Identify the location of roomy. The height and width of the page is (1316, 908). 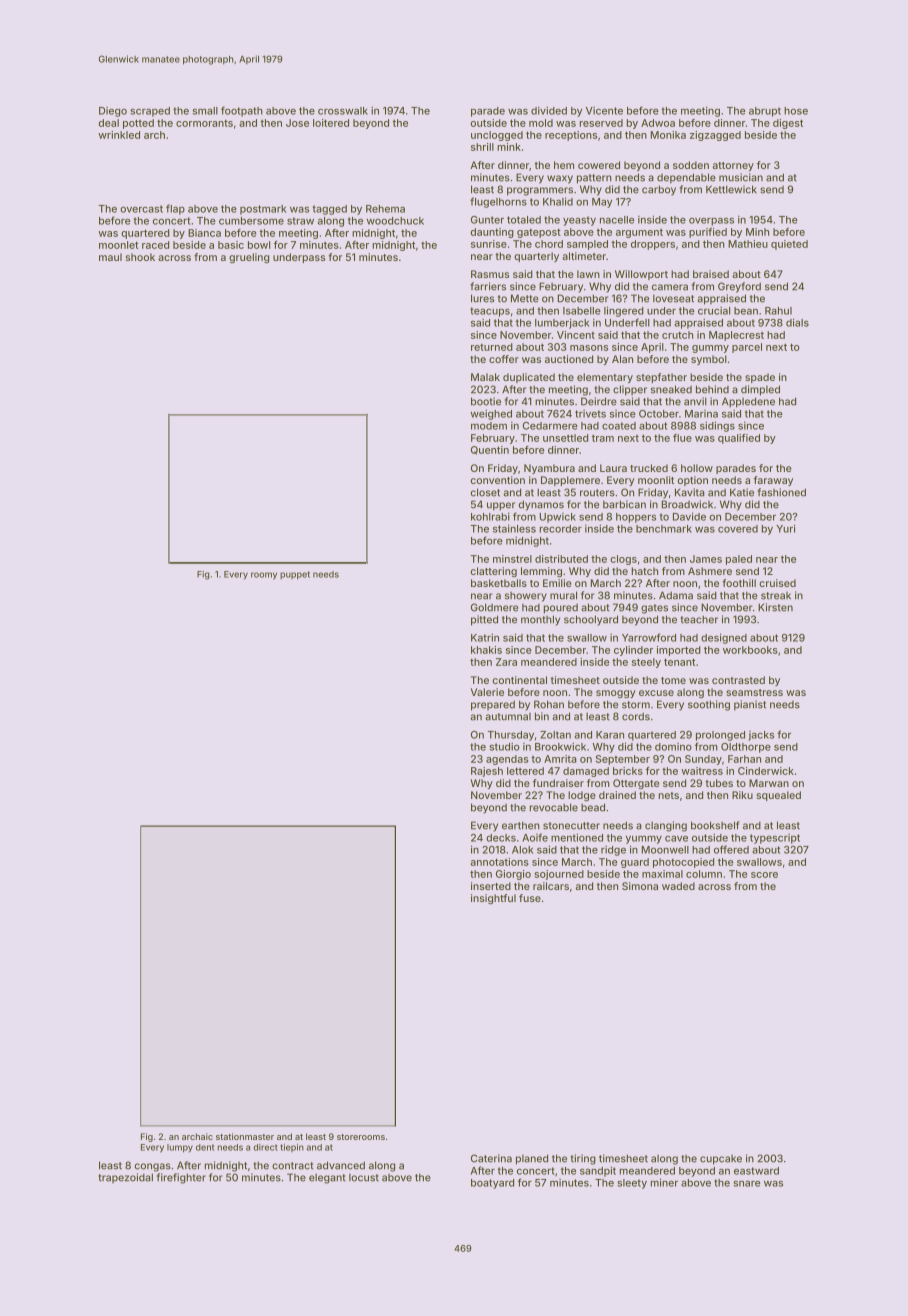
(264, 576).
